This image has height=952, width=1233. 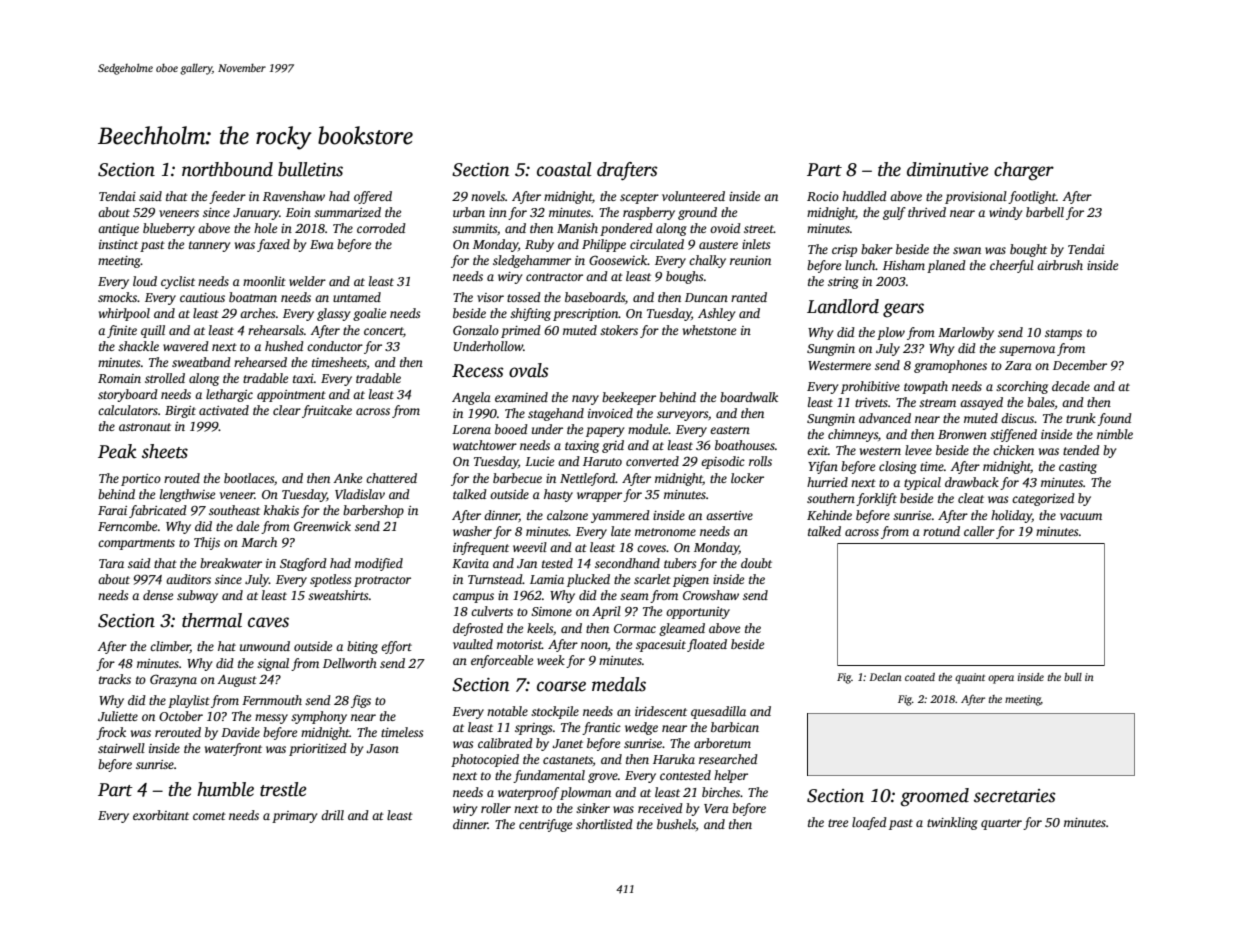 What do you see at coordinates (885, 677) in the image?
I see `Declan` at bounding box center [885, 677].
